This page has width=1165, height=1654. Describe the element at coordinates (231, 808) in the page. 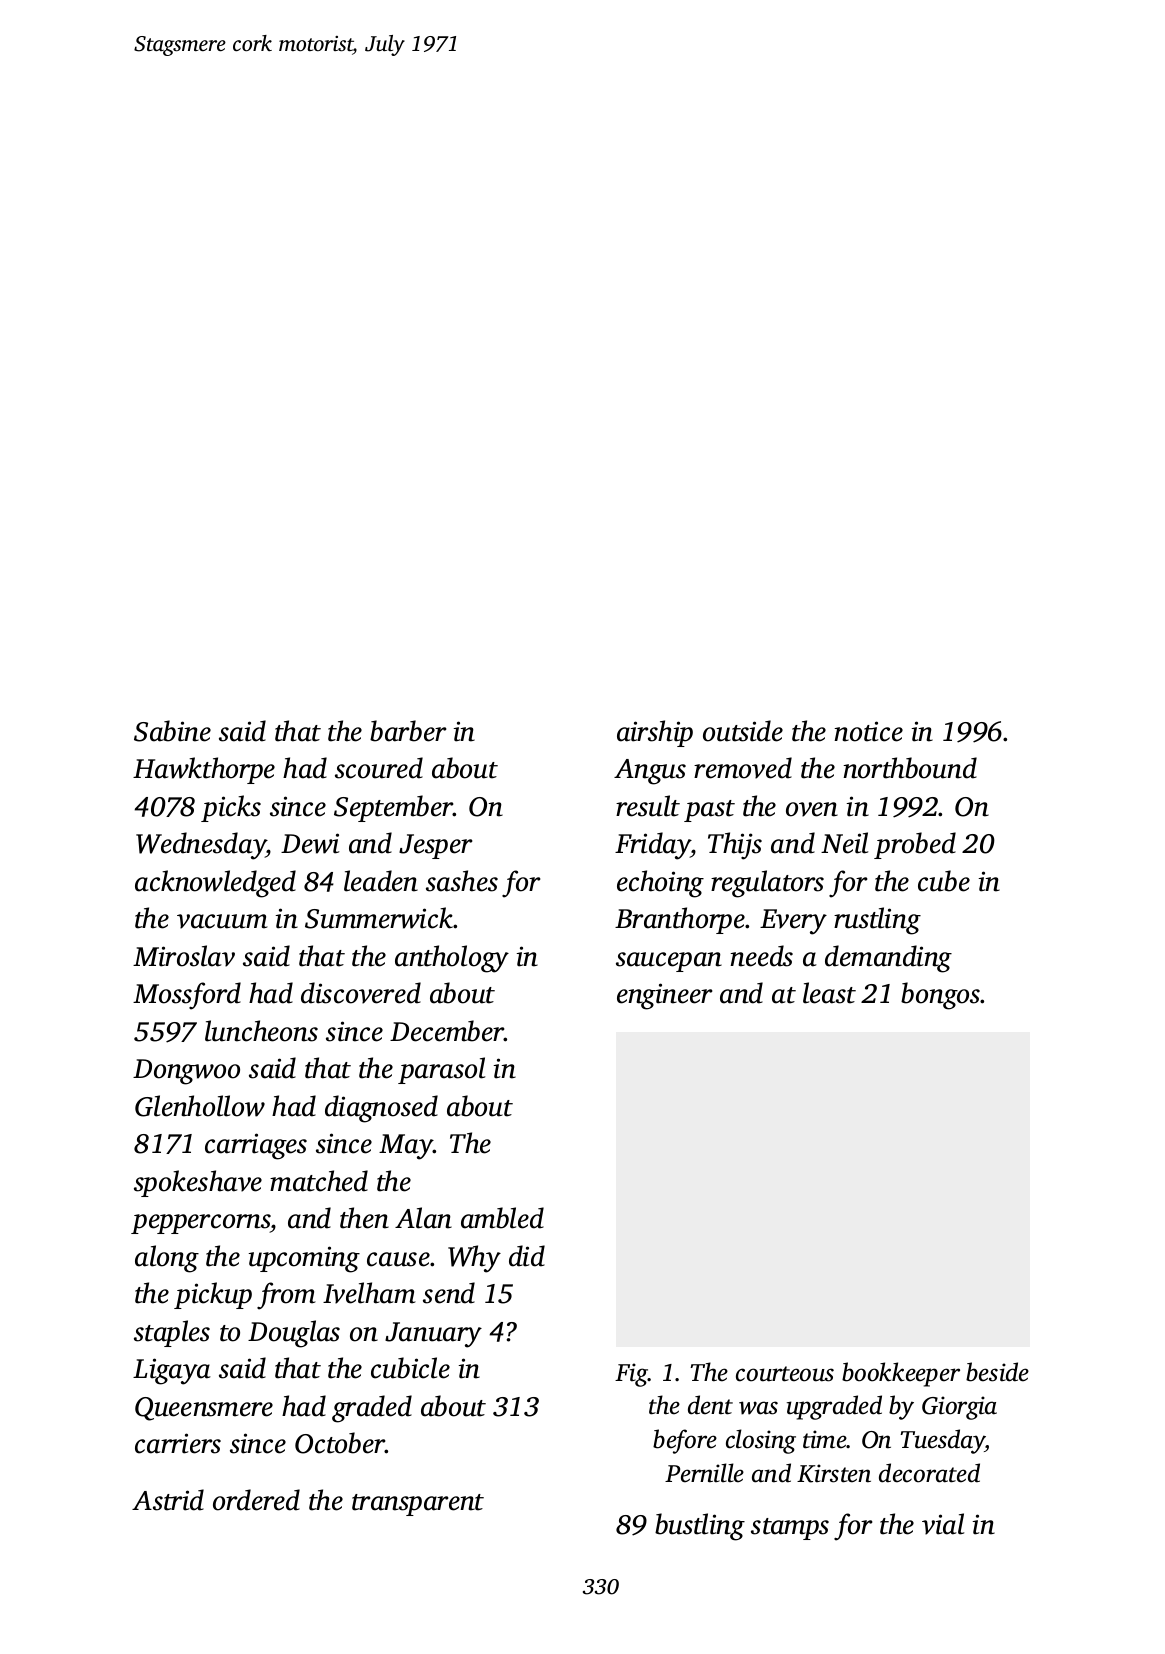

I see `picks` at that location.
